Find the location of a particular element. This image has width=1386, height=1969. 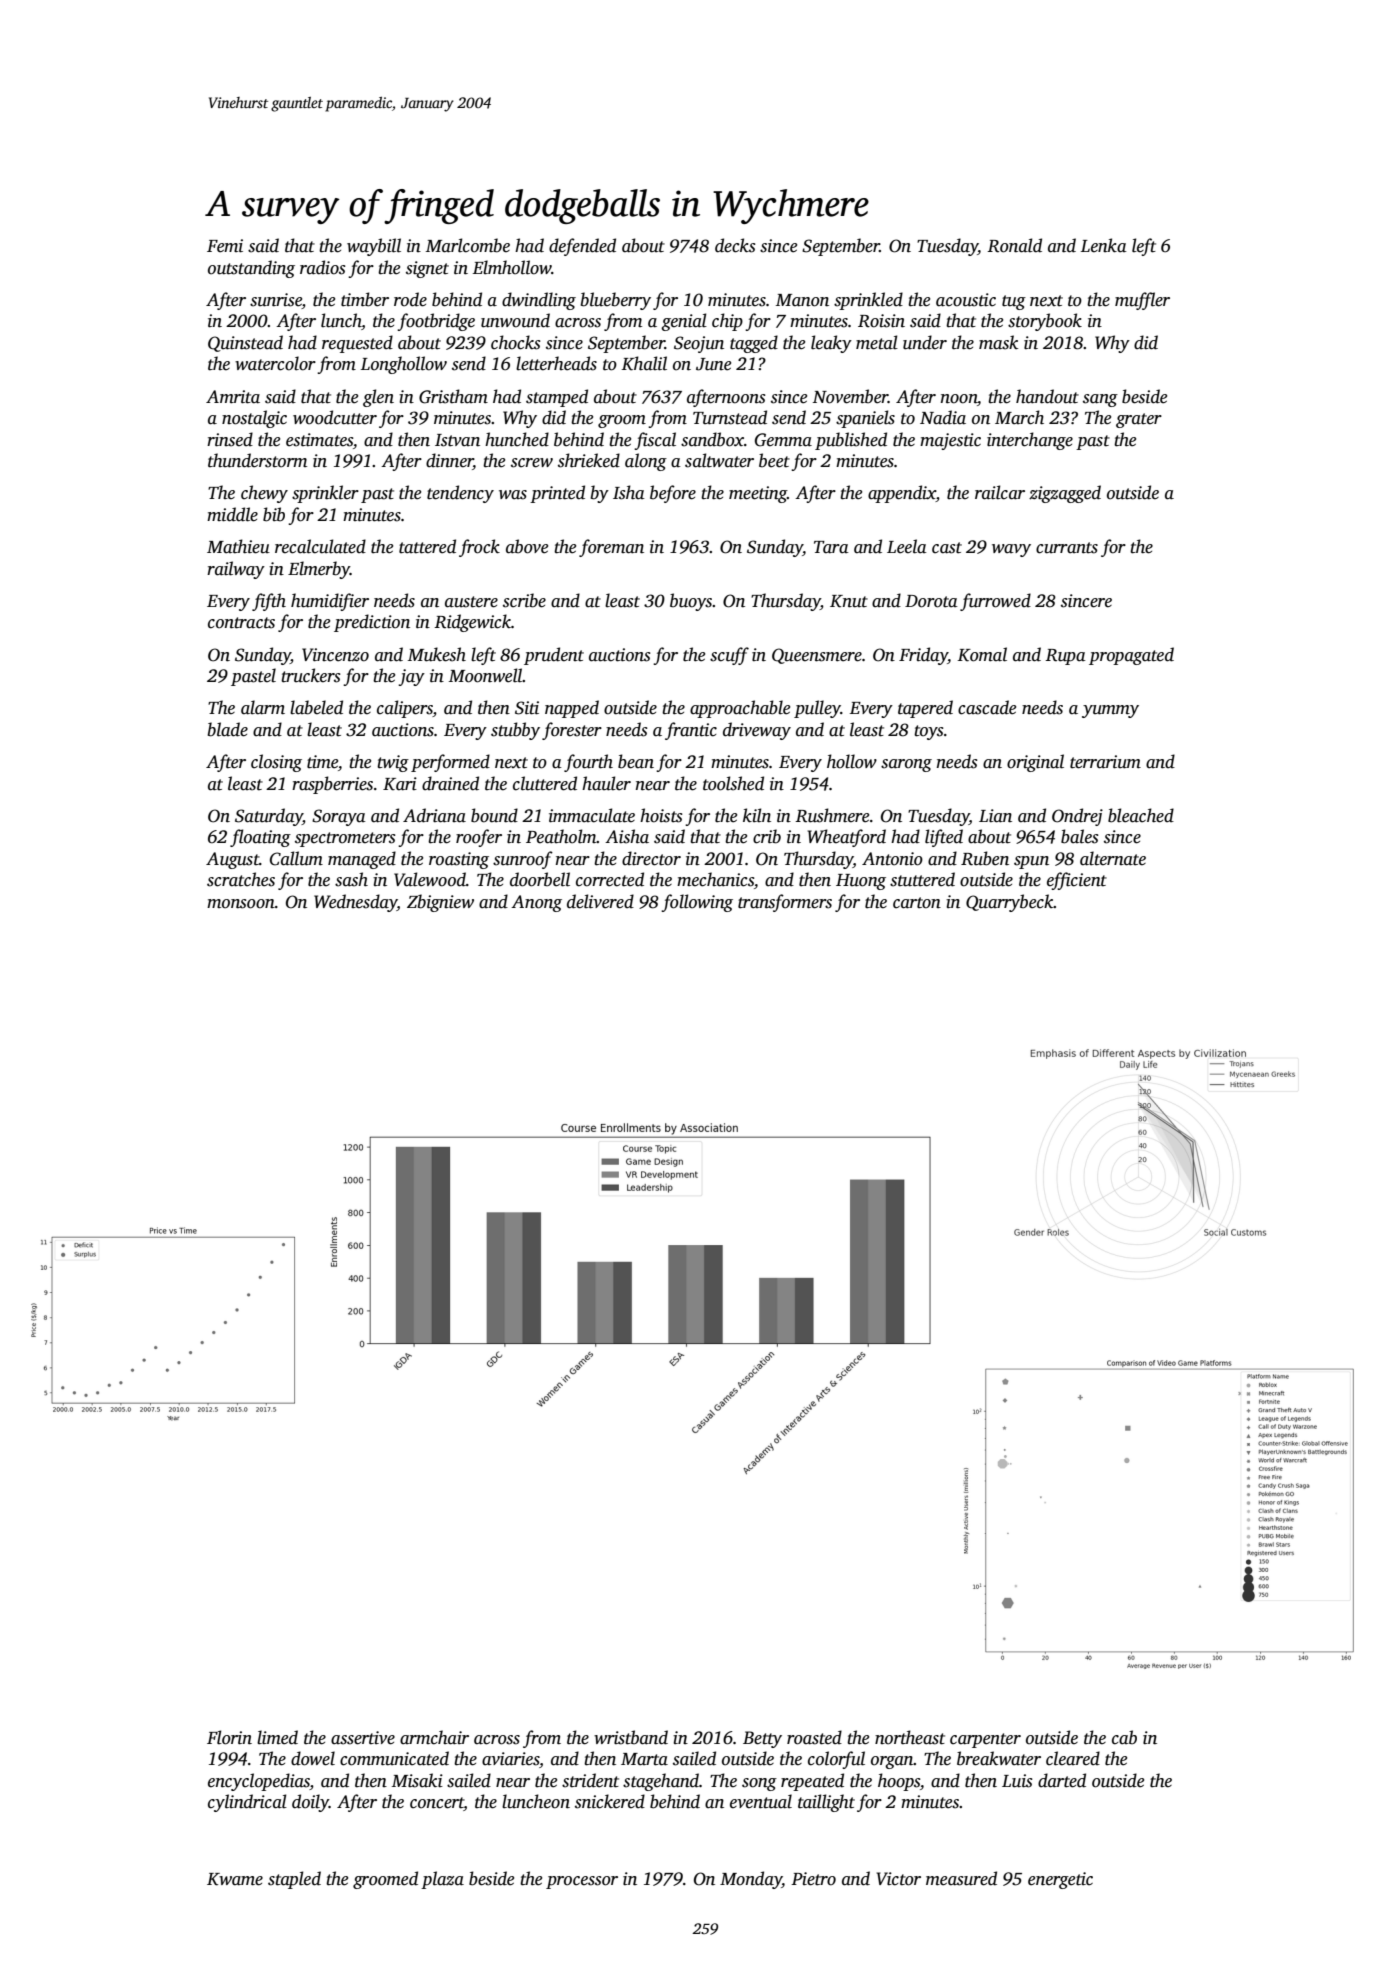

buoys is located at coordinates (691, 602).
